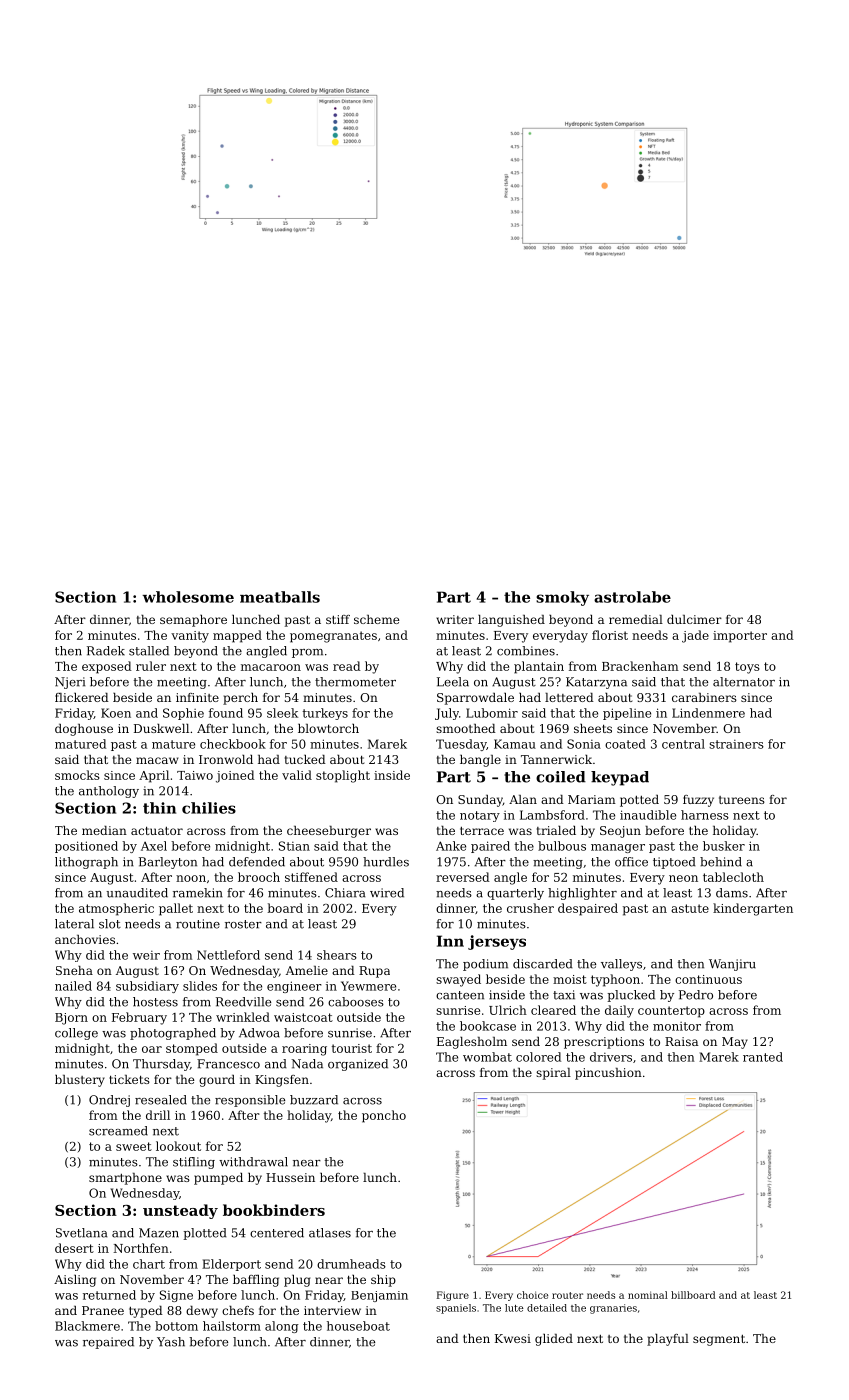  I want to click on toys, so click(747, 668).
